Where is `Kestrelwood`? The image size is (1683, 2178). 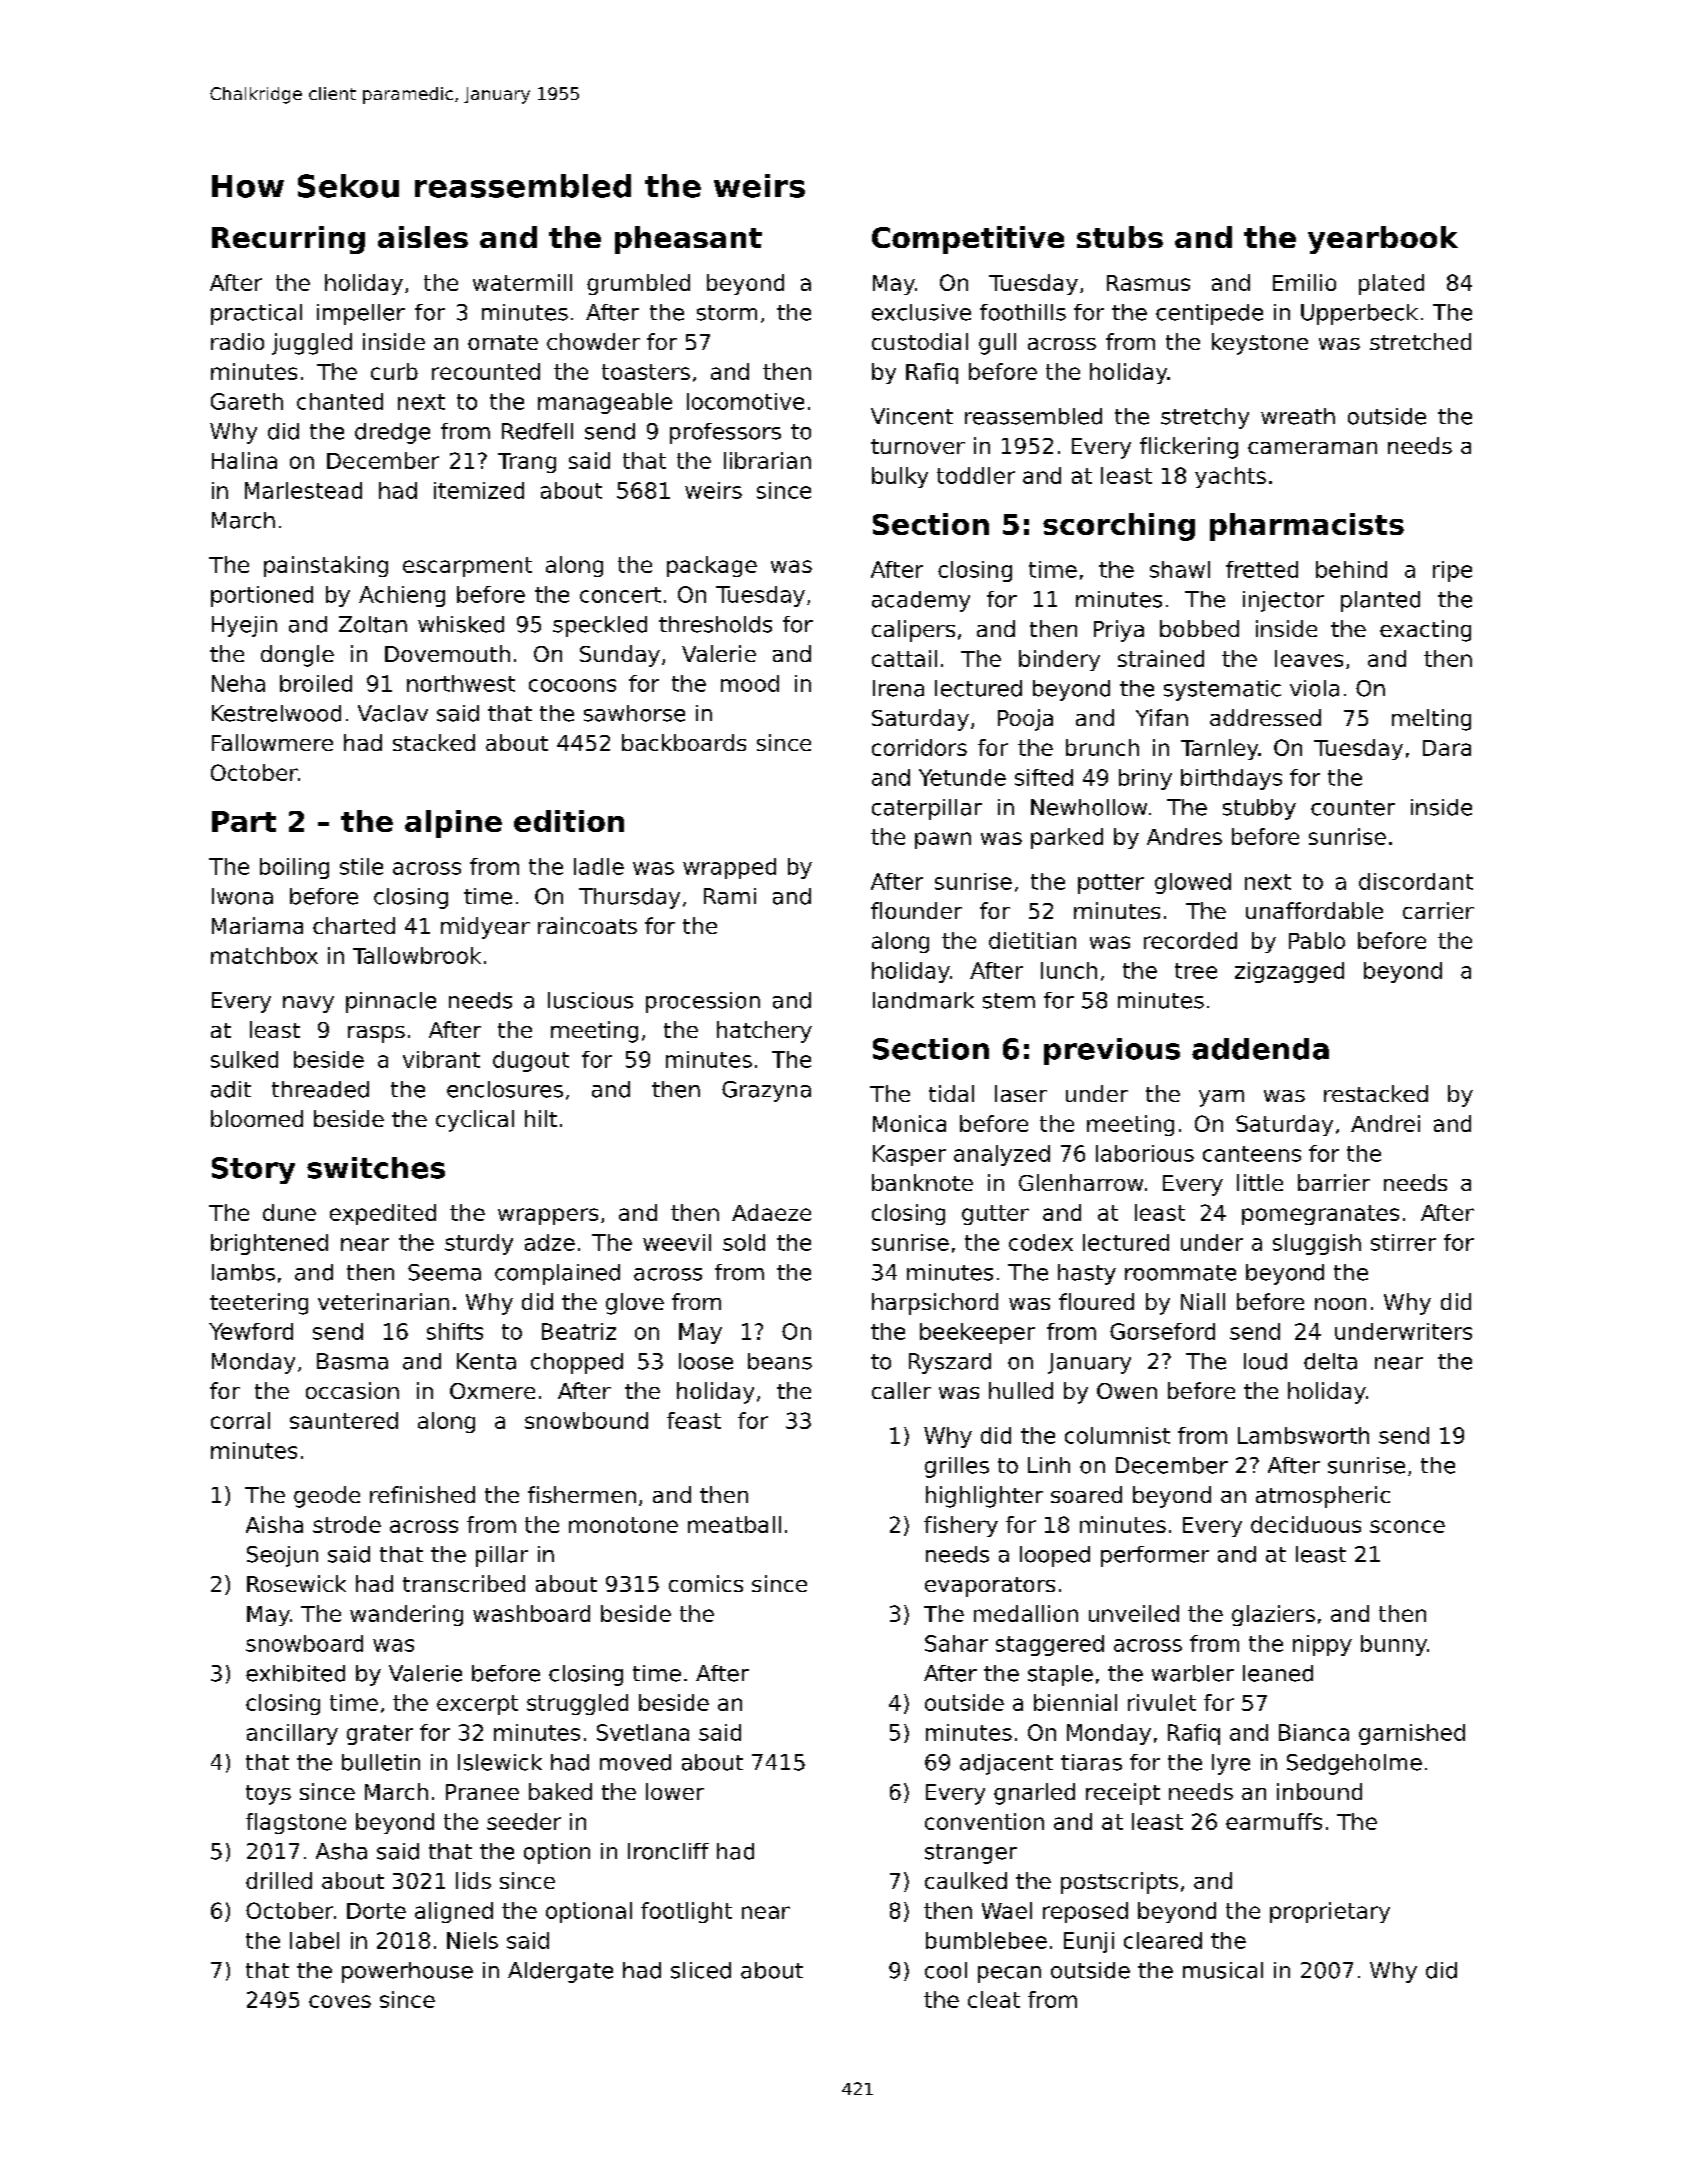
Kestrelwood is located at coordinates (276, 713).
